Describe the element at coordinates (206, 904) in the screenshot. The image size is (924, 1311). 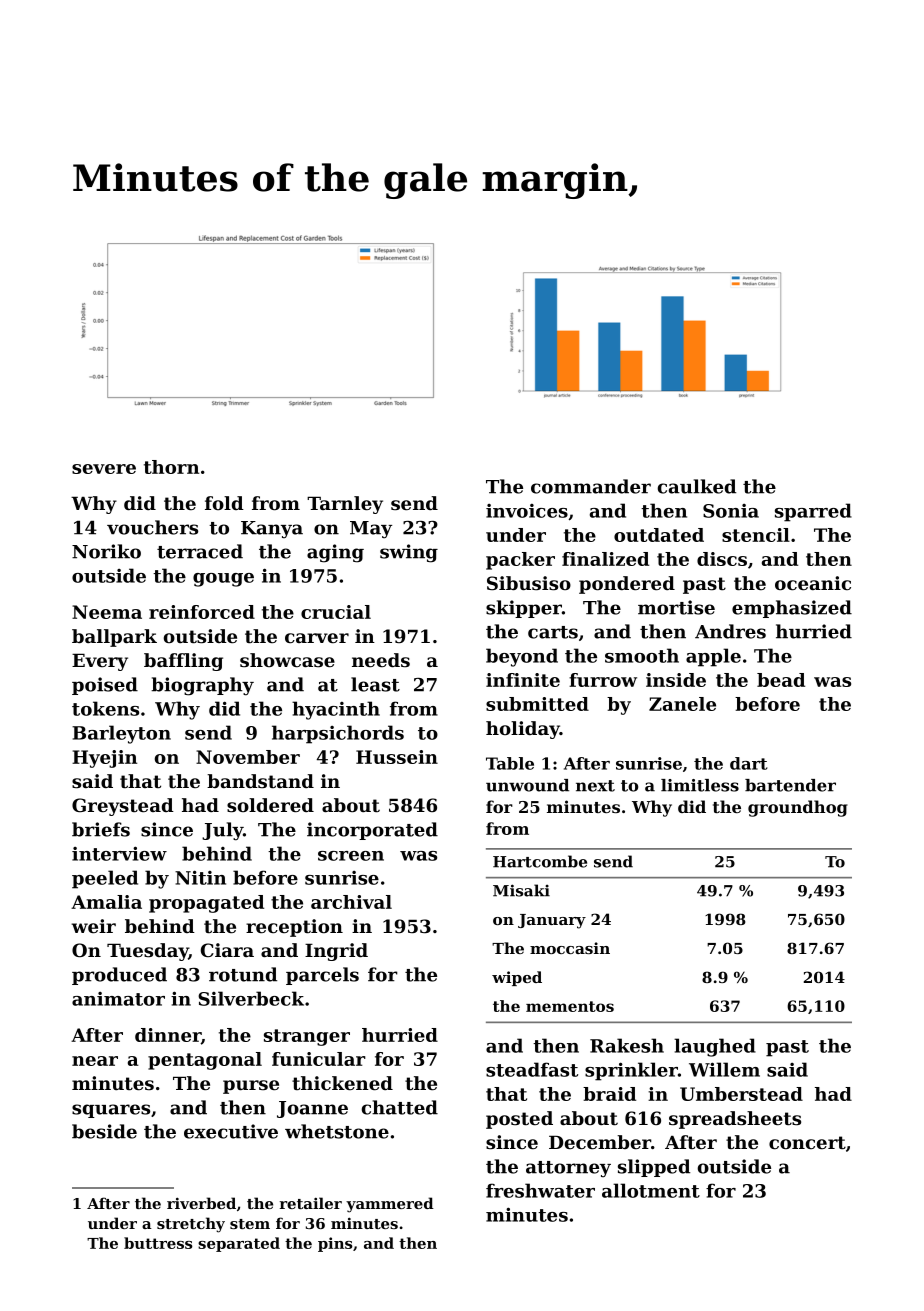
I see `propagated` at that location.
